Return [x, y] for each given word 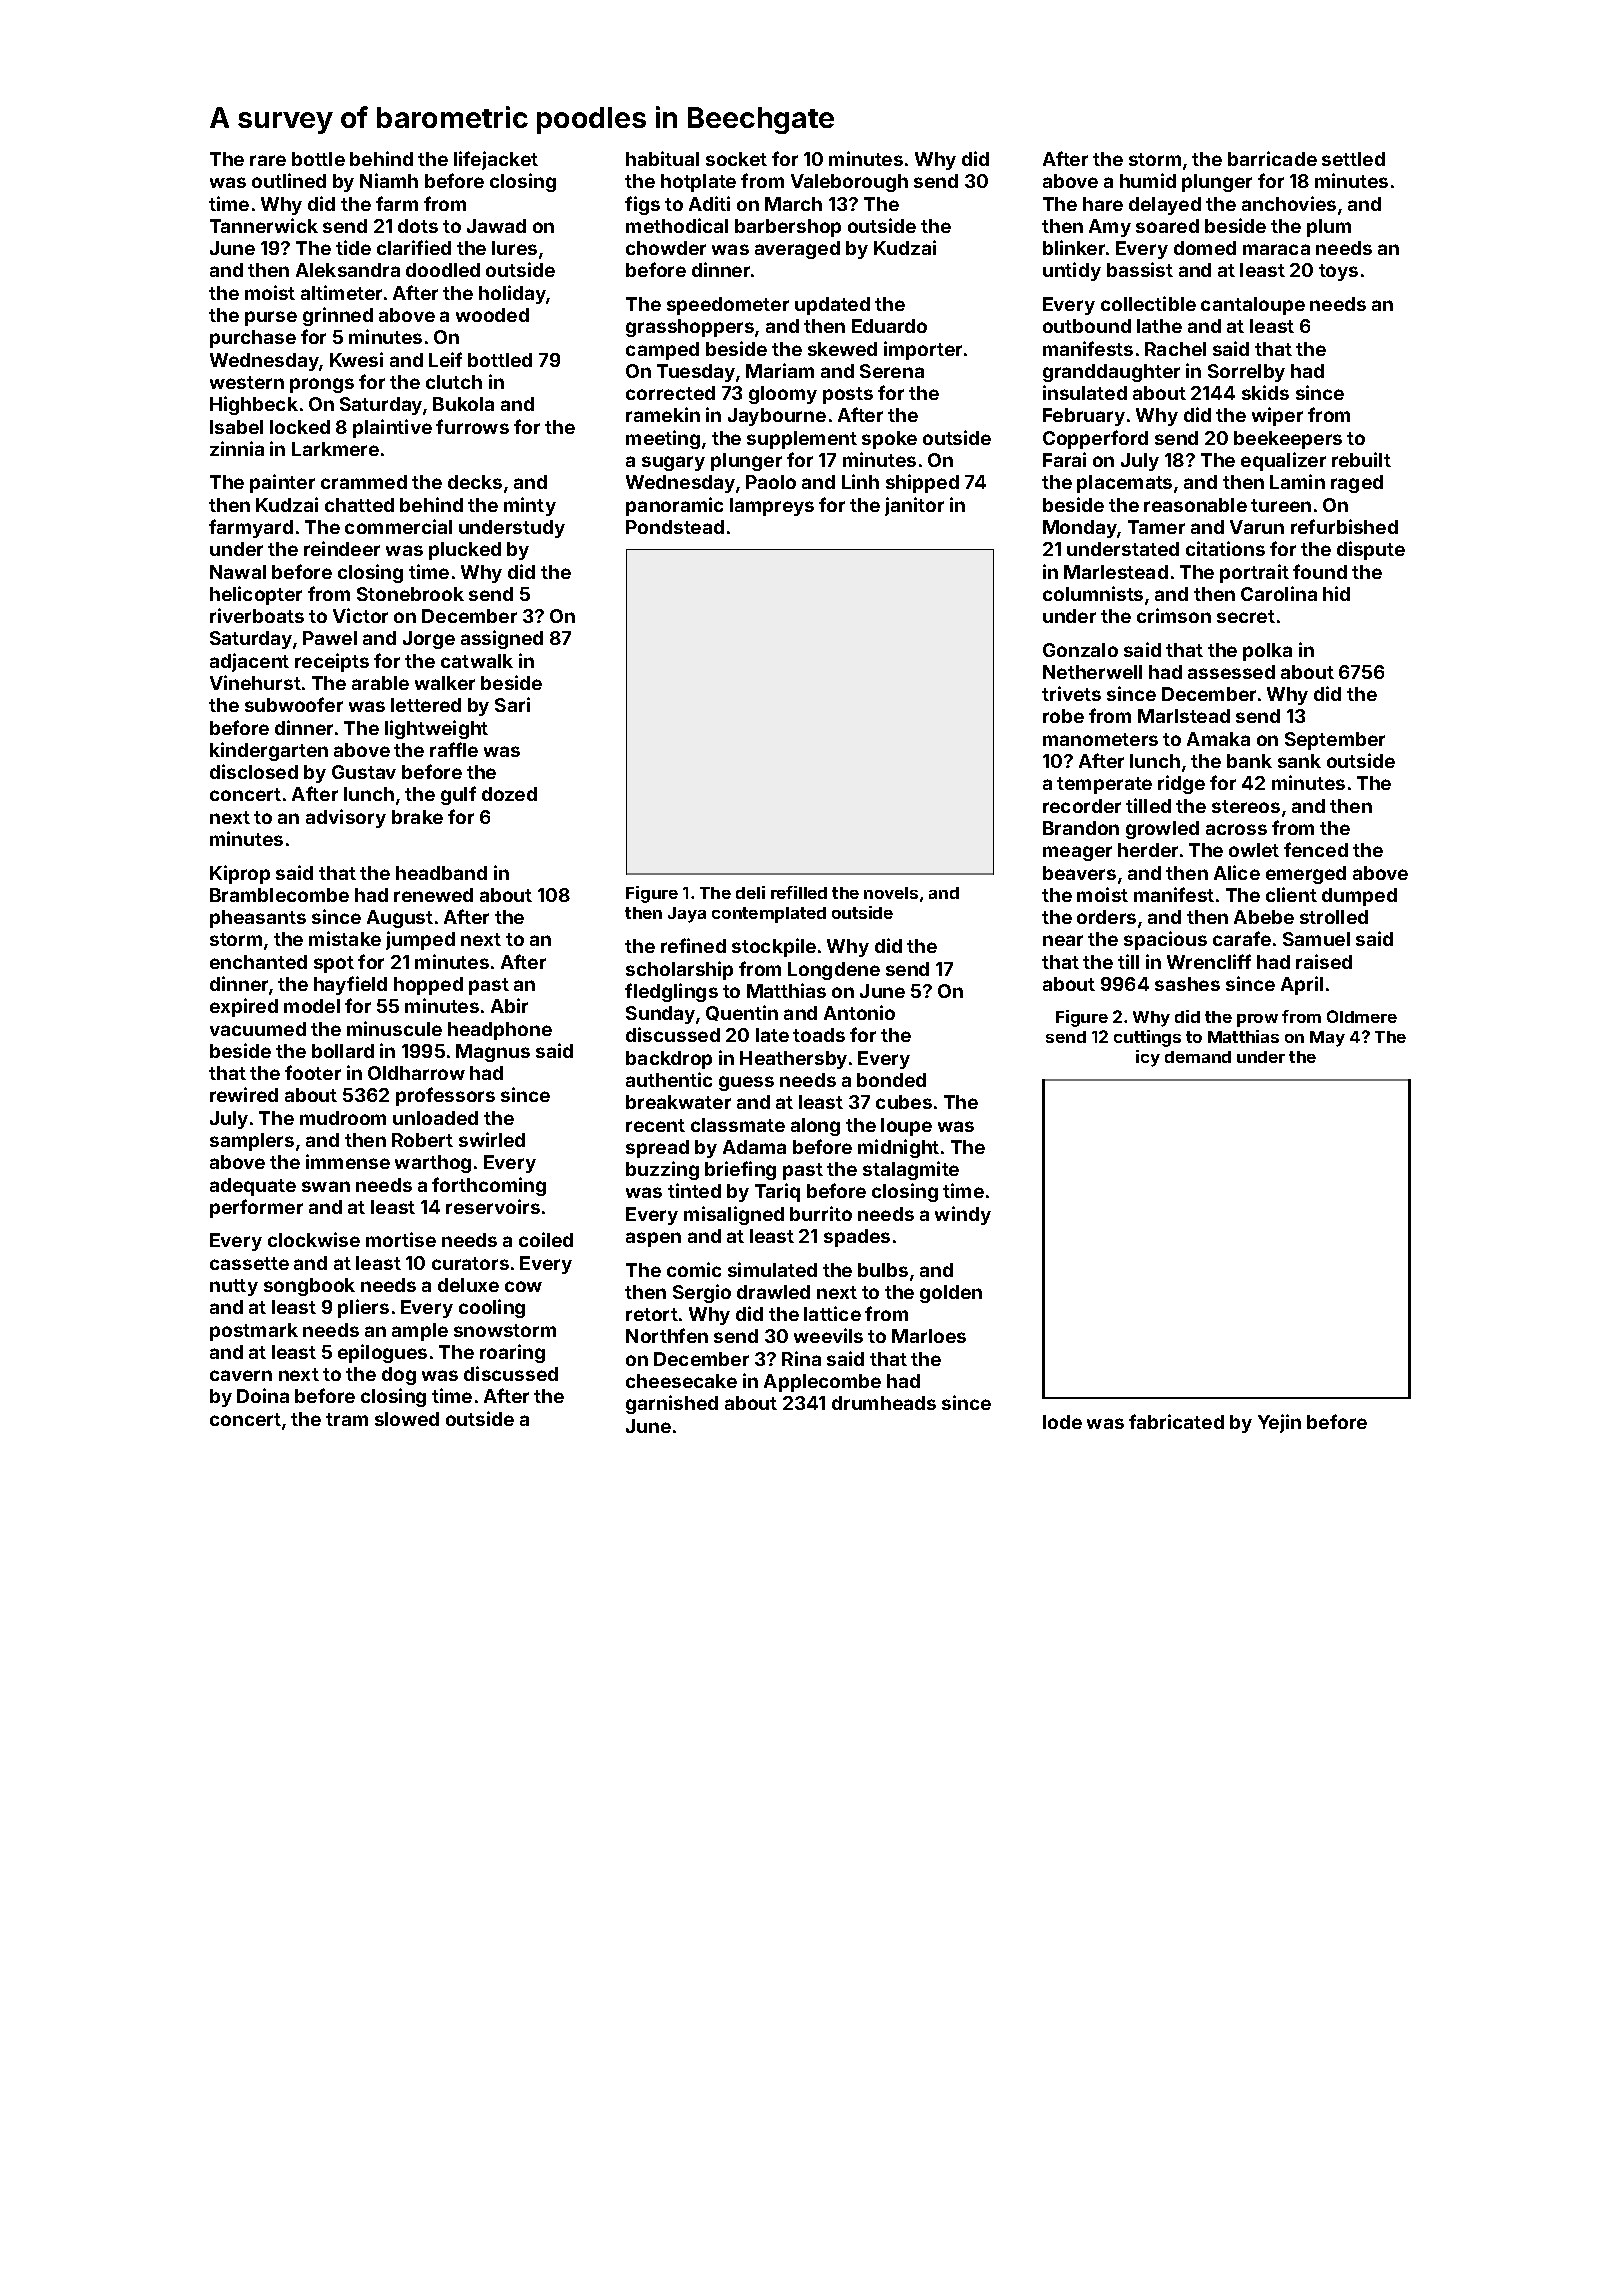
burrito [821, 1213]
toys [1338, 272]
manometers [1100, 739]
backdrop [669, 1060]
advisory [346, 818]
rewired [244, 1094]
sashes [1187, 984]
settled [1353, 159]
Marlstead [1184, 716]
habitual [662, 158]
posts [848, 395]
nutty [234, 1287]
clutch [454, 382]
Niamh [389, 180]
